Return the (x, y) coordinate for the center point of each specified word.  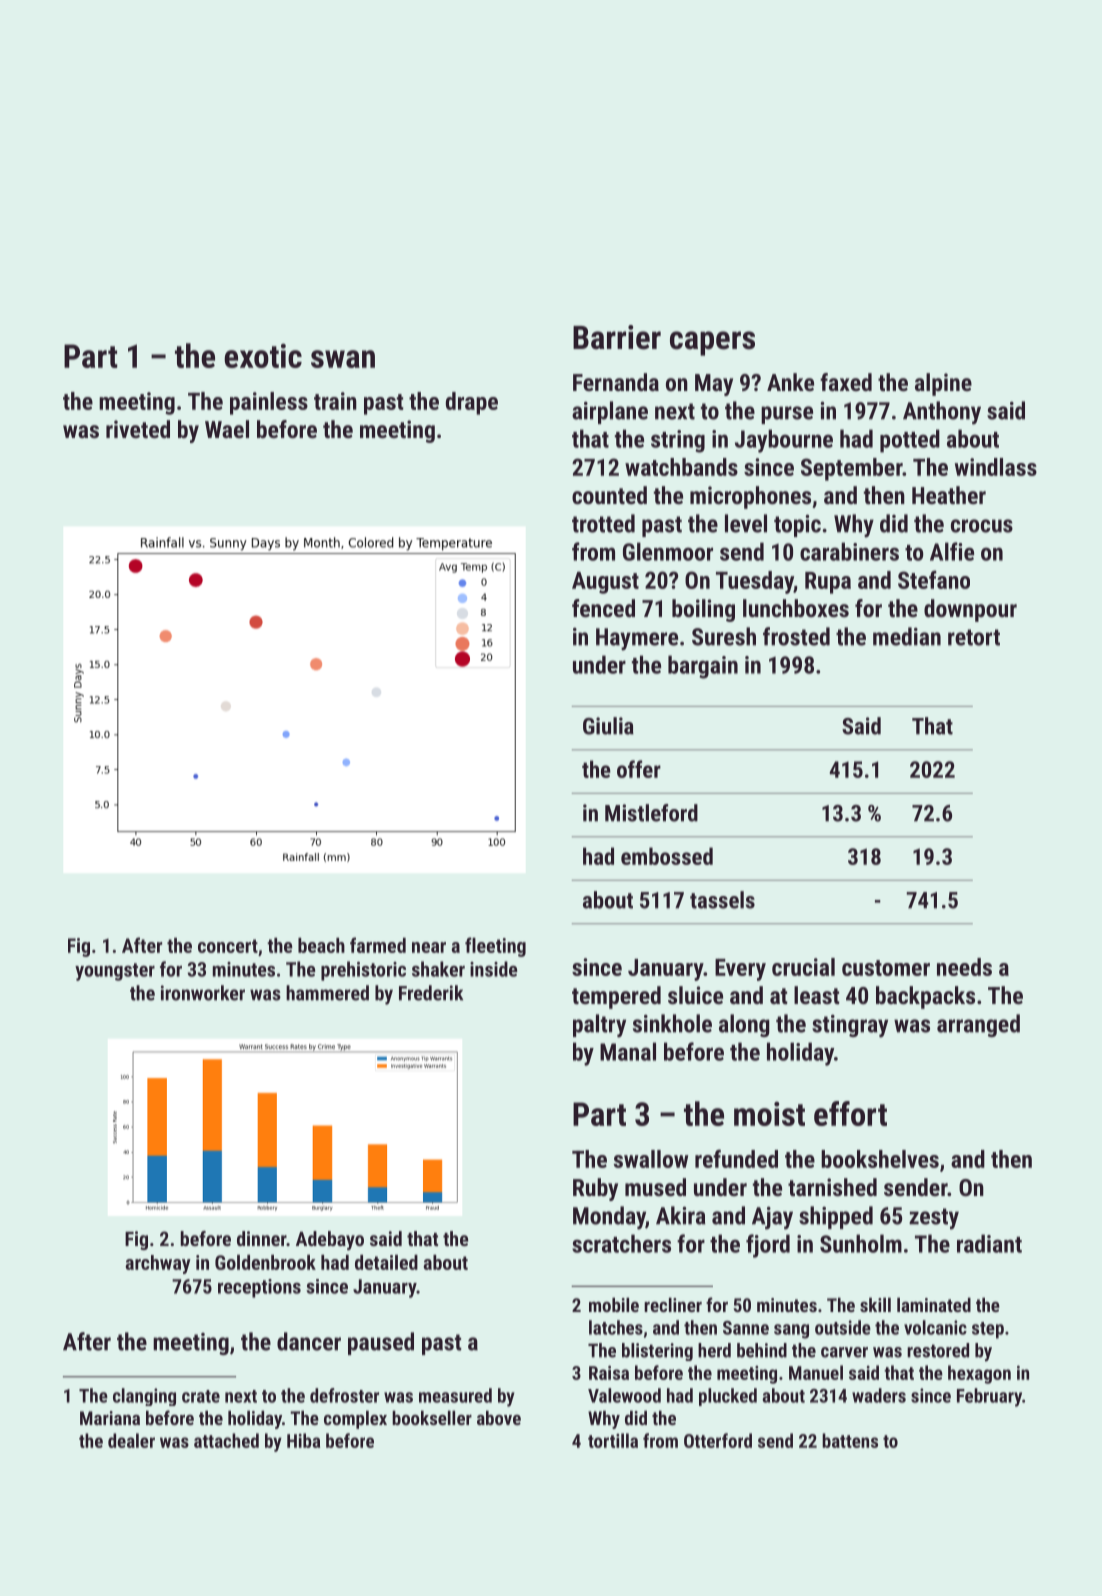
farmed (378, 945)
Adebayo (330, 1240)
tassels (722, 900)
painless (269, 403)
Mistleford (651, 813)
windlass (996, 467)
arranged (978, 1025)
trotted (603, 523)
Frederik (431, 993)
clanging (144, 1397)
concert (228, 946)
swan (343, 359)
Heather (949, 495)
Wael (227, 429)
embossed (667, 856)
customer (886, 968)
